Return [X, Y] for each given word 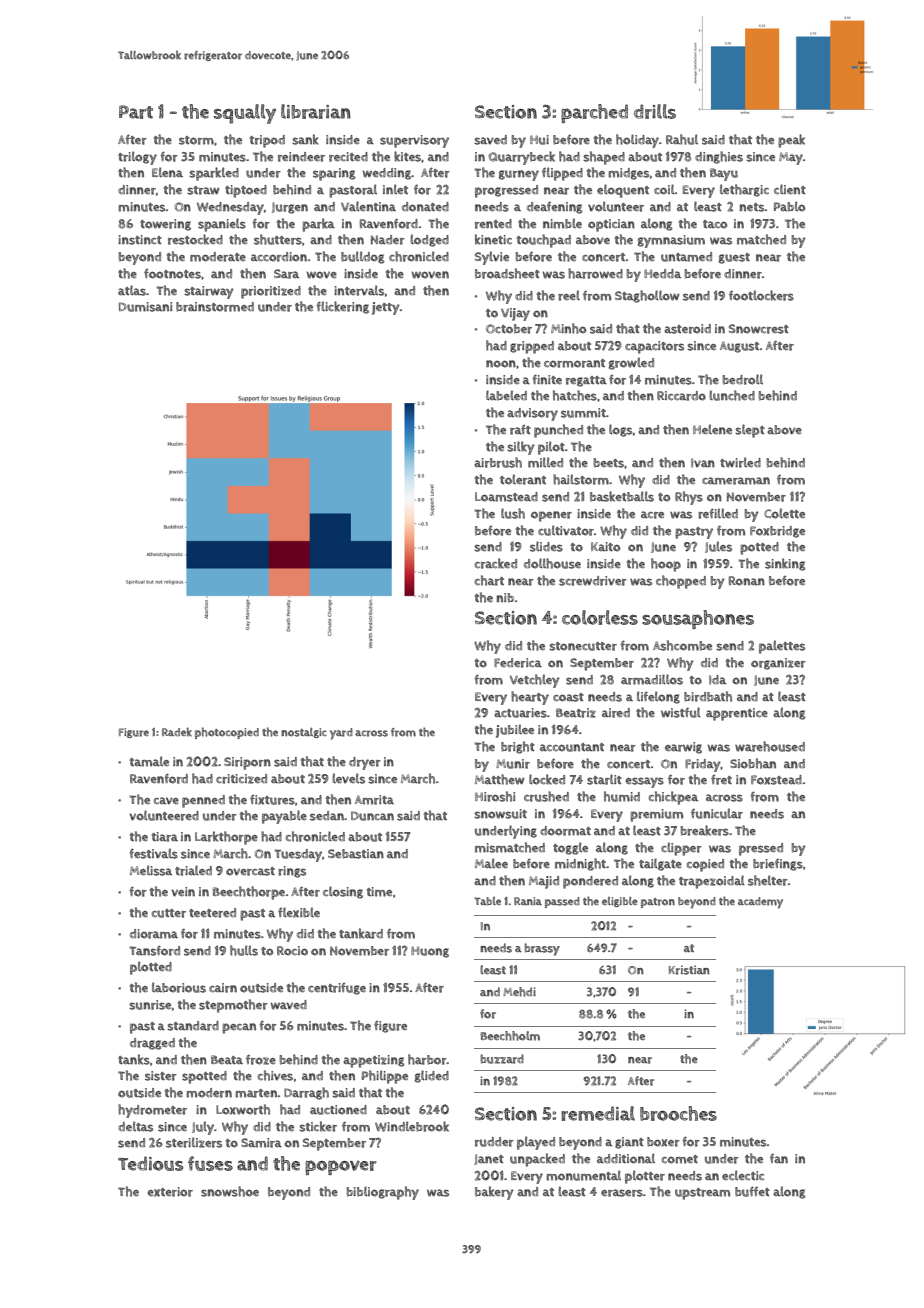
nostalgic [304, 733]
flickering [342, 307]
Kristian [689, 970]
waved [289, 1005]
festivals [153, 853]
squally [245, 114]
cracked [496, 563]
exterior [170, 1192]
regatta [586, 381]
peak [791, 141]
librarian [316, 111]
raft [520, 430]
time [379, 892]
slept [750, 431]
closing [343, 892]
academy [760, 903]
